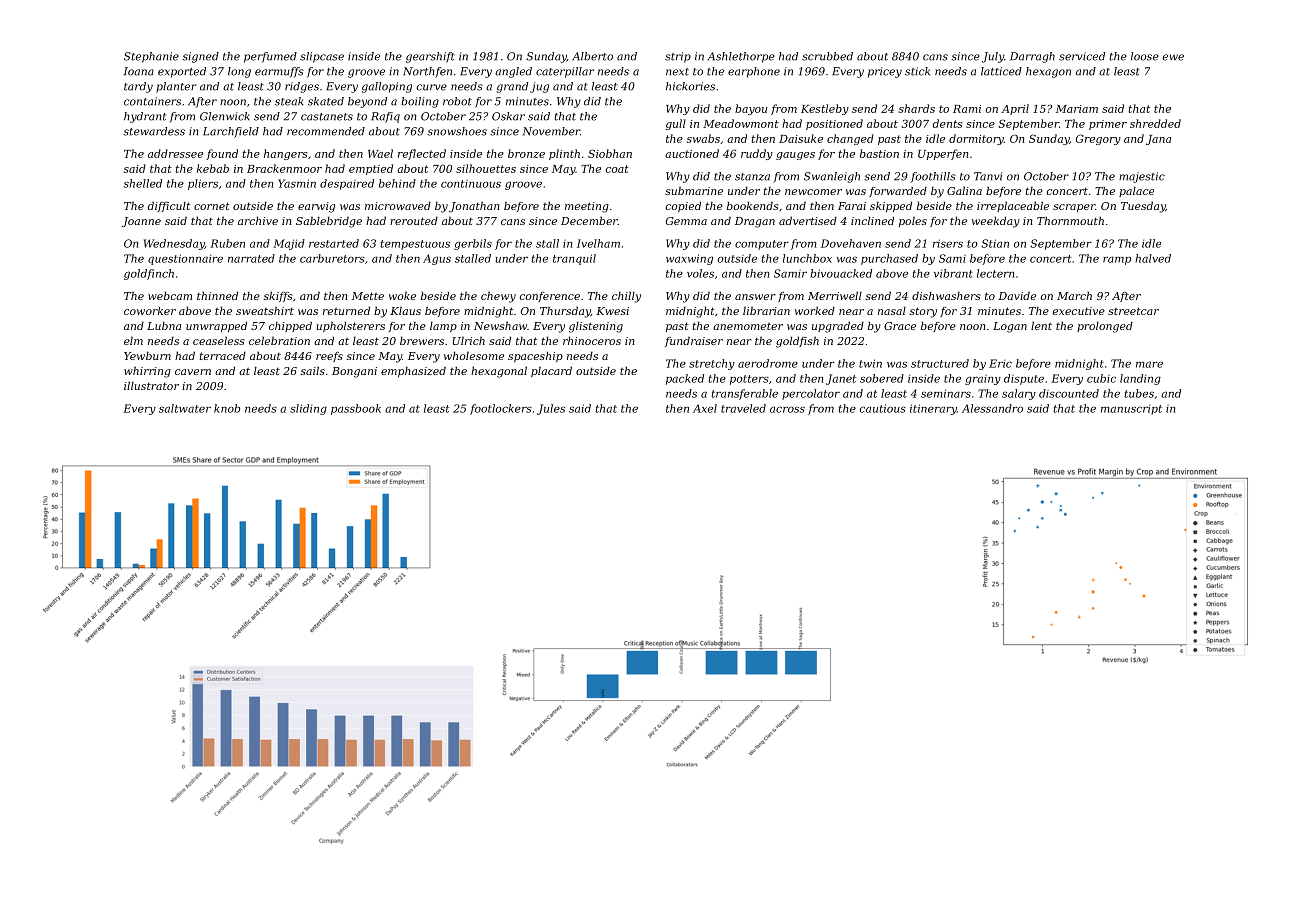 The image size is (1308, 924). Describe the element at coordinates (592, 56) in the page. I see `Alberto` at that location.
